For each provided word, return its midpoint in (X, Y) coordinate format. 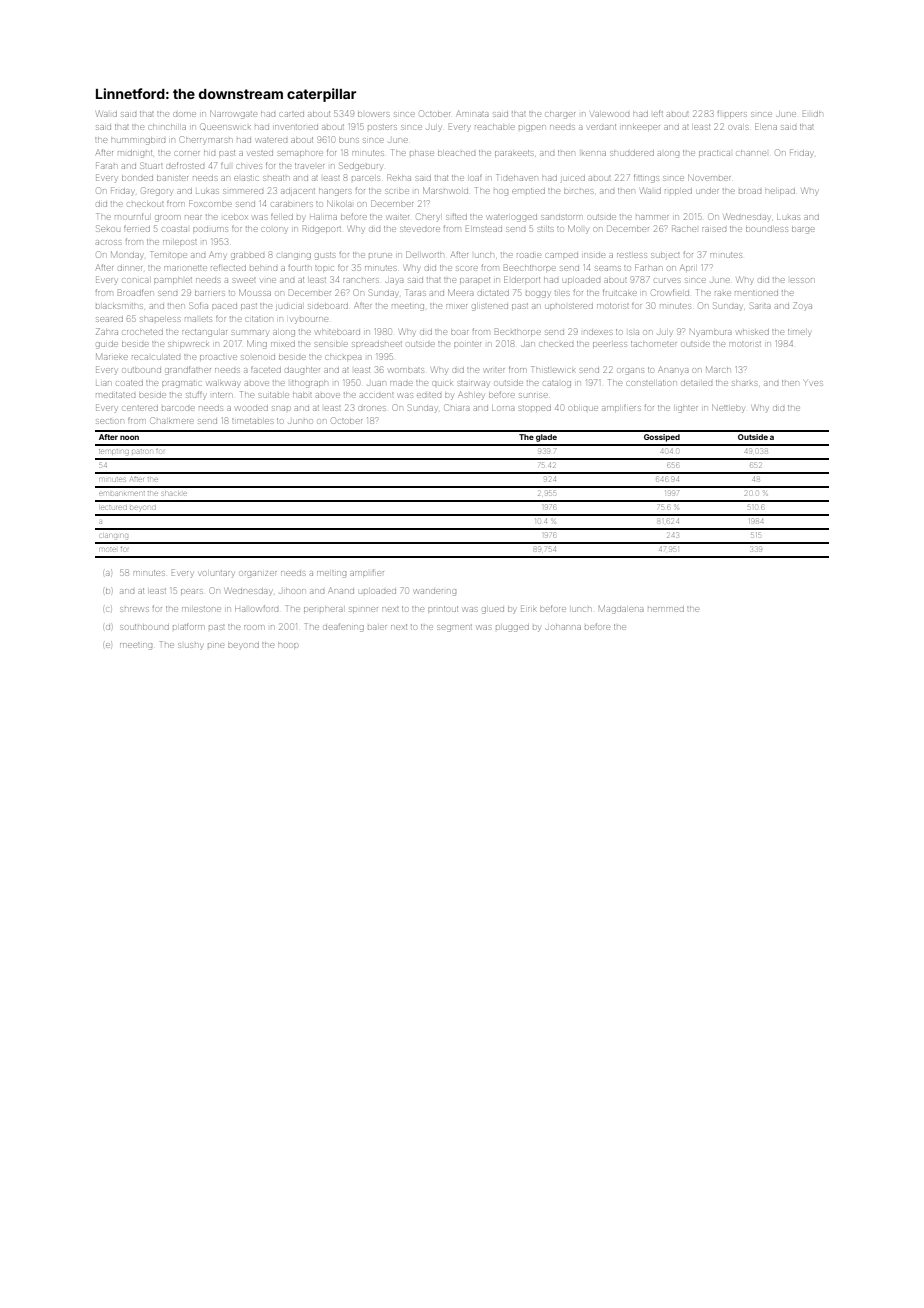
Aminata (472, 113)
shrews (134, 609)
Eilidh (813, 113)
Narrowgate (233, 114)
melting (331, 574)
